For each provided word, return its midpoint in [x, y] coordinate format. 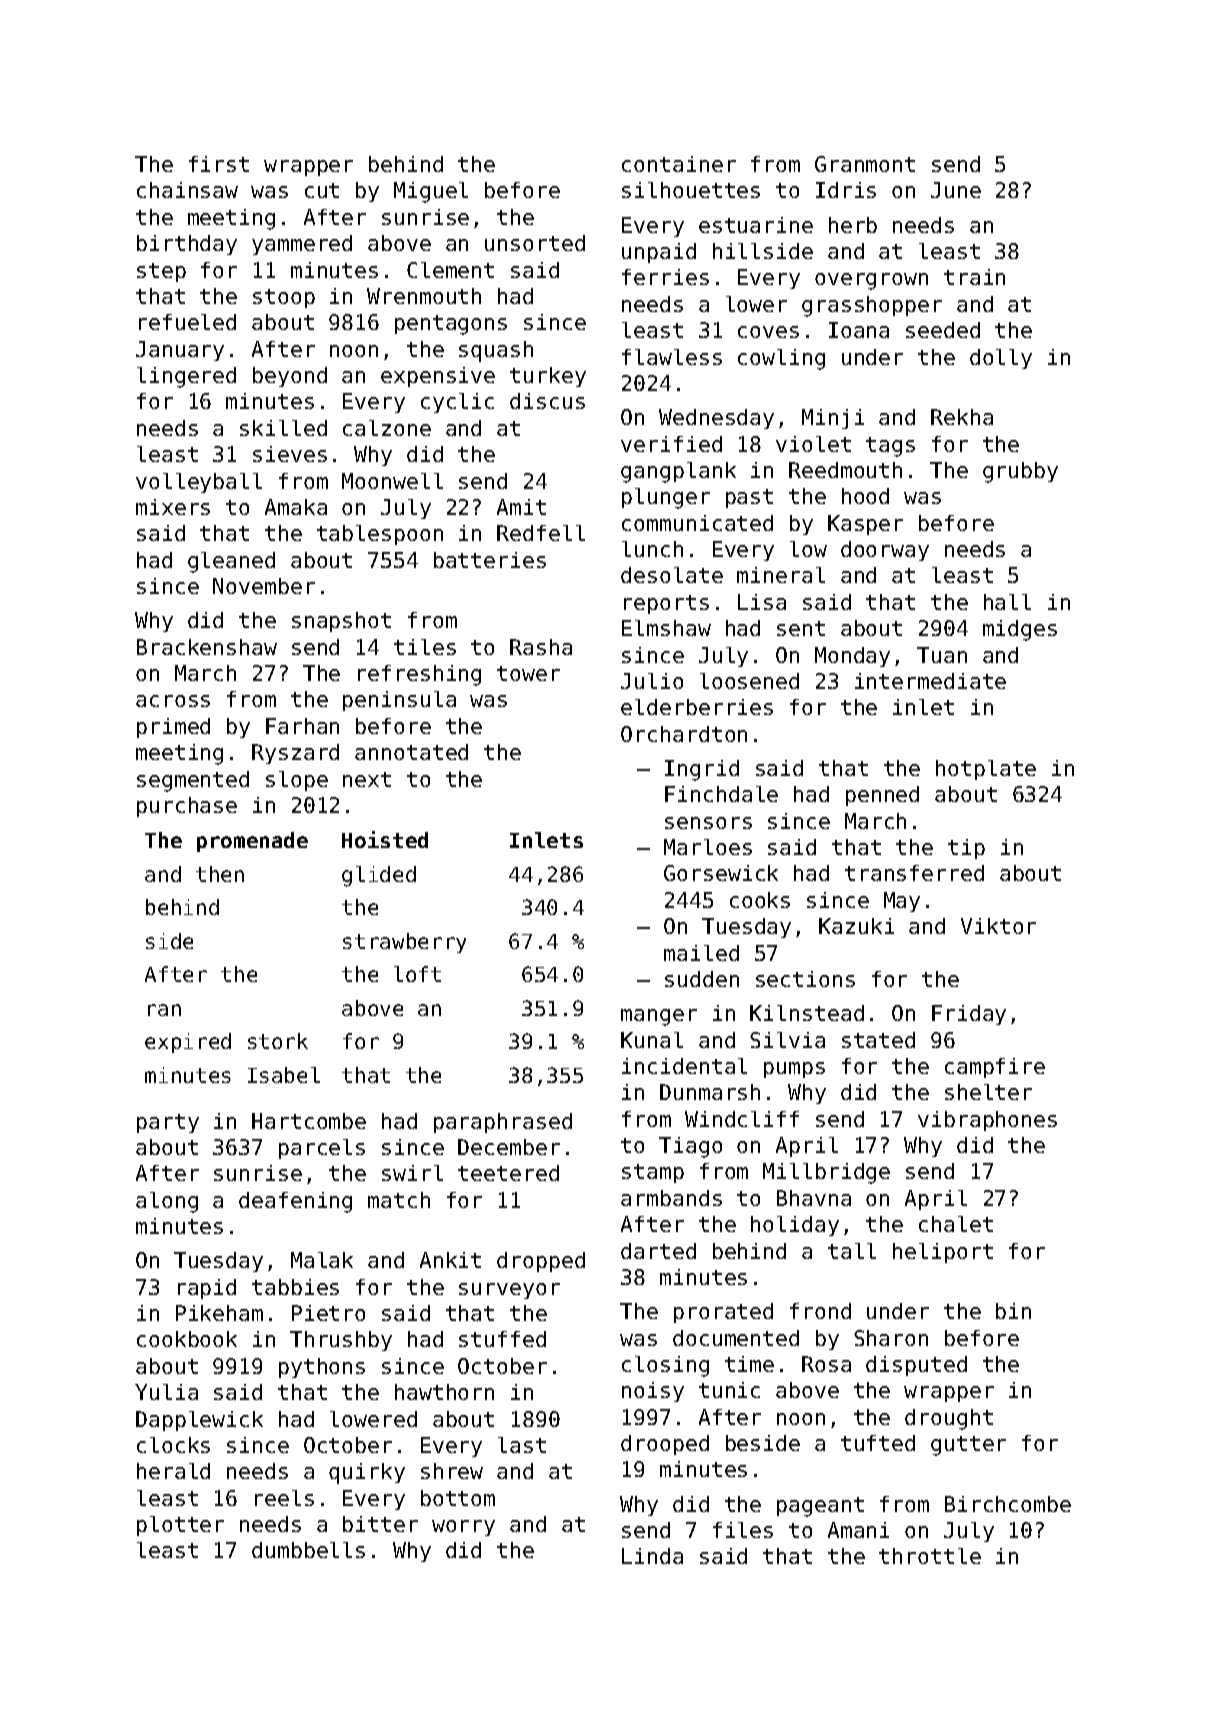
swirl [412, 1173]
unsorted [535, 243]
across [173, 701]
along [167, 1202]
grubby [1020, 472]
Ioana [859, 330]
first [219, 164]
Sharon [891, 1338]
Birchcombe [1008, 1504]
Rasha [541, 647]
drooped [665, 1445]
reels [284, 1498]
